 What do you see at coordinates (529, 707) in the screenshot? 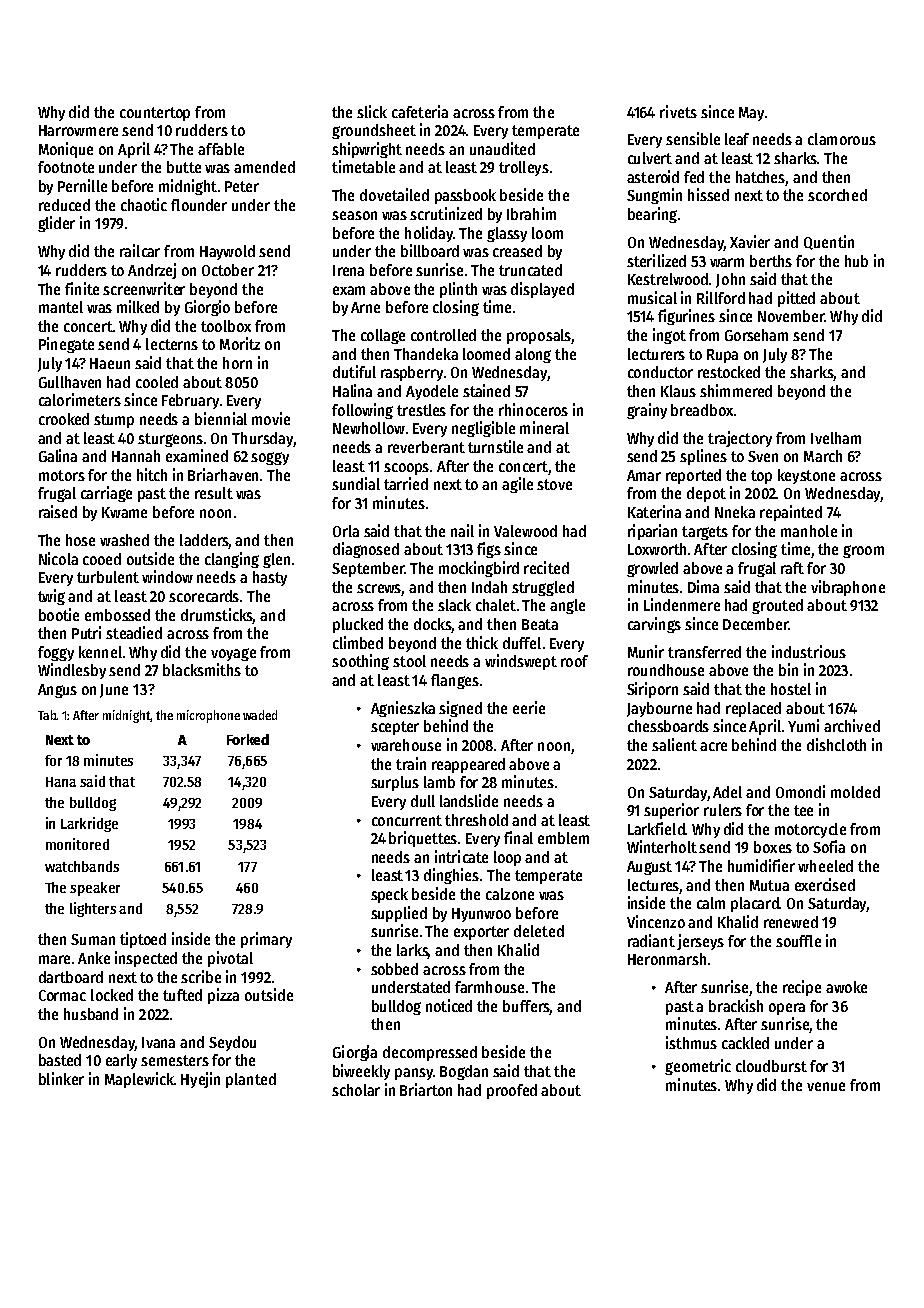
I see `eerie` at bounding box center [529, 707].
